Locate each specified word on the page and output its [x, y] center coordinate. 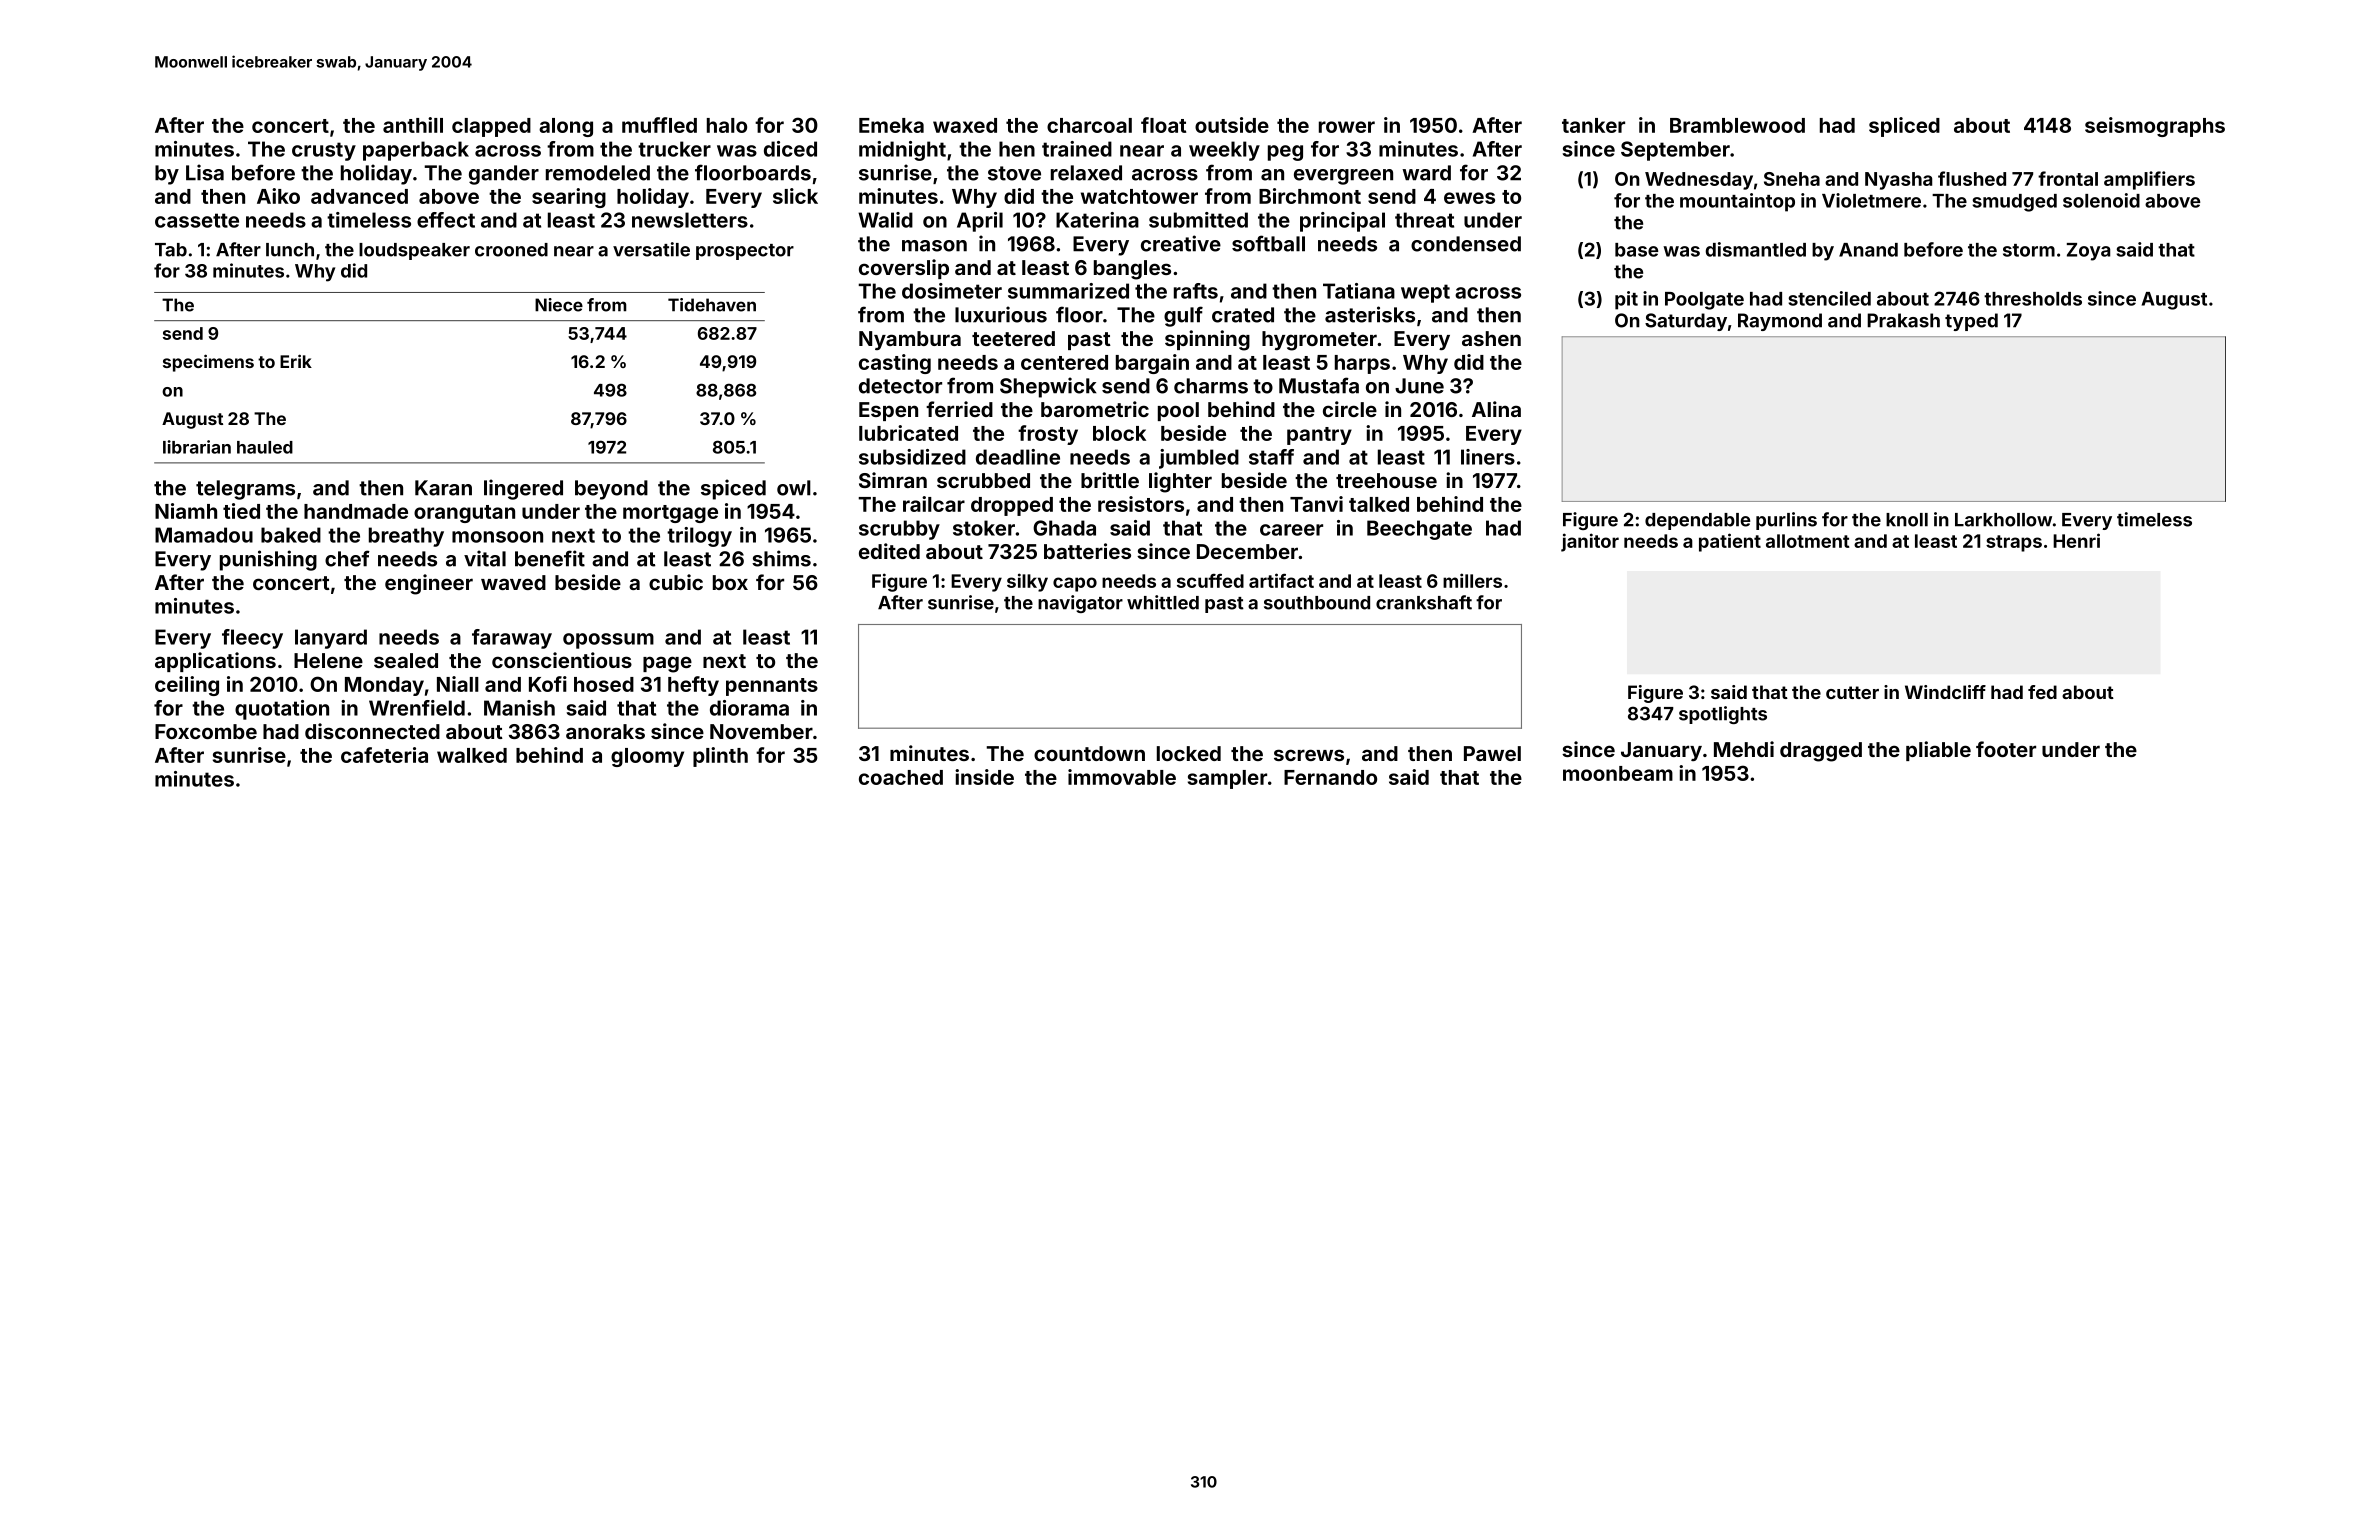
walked [472, 755]
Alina [1496, 409]
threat [1424, 220]
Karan [443, 488]
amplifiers [2149, 180]
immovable [1122, 777]
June [1419, 386]
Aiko [278, 196]
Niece [559, 305]
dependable [1697, 521]
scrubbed [983, 480]
